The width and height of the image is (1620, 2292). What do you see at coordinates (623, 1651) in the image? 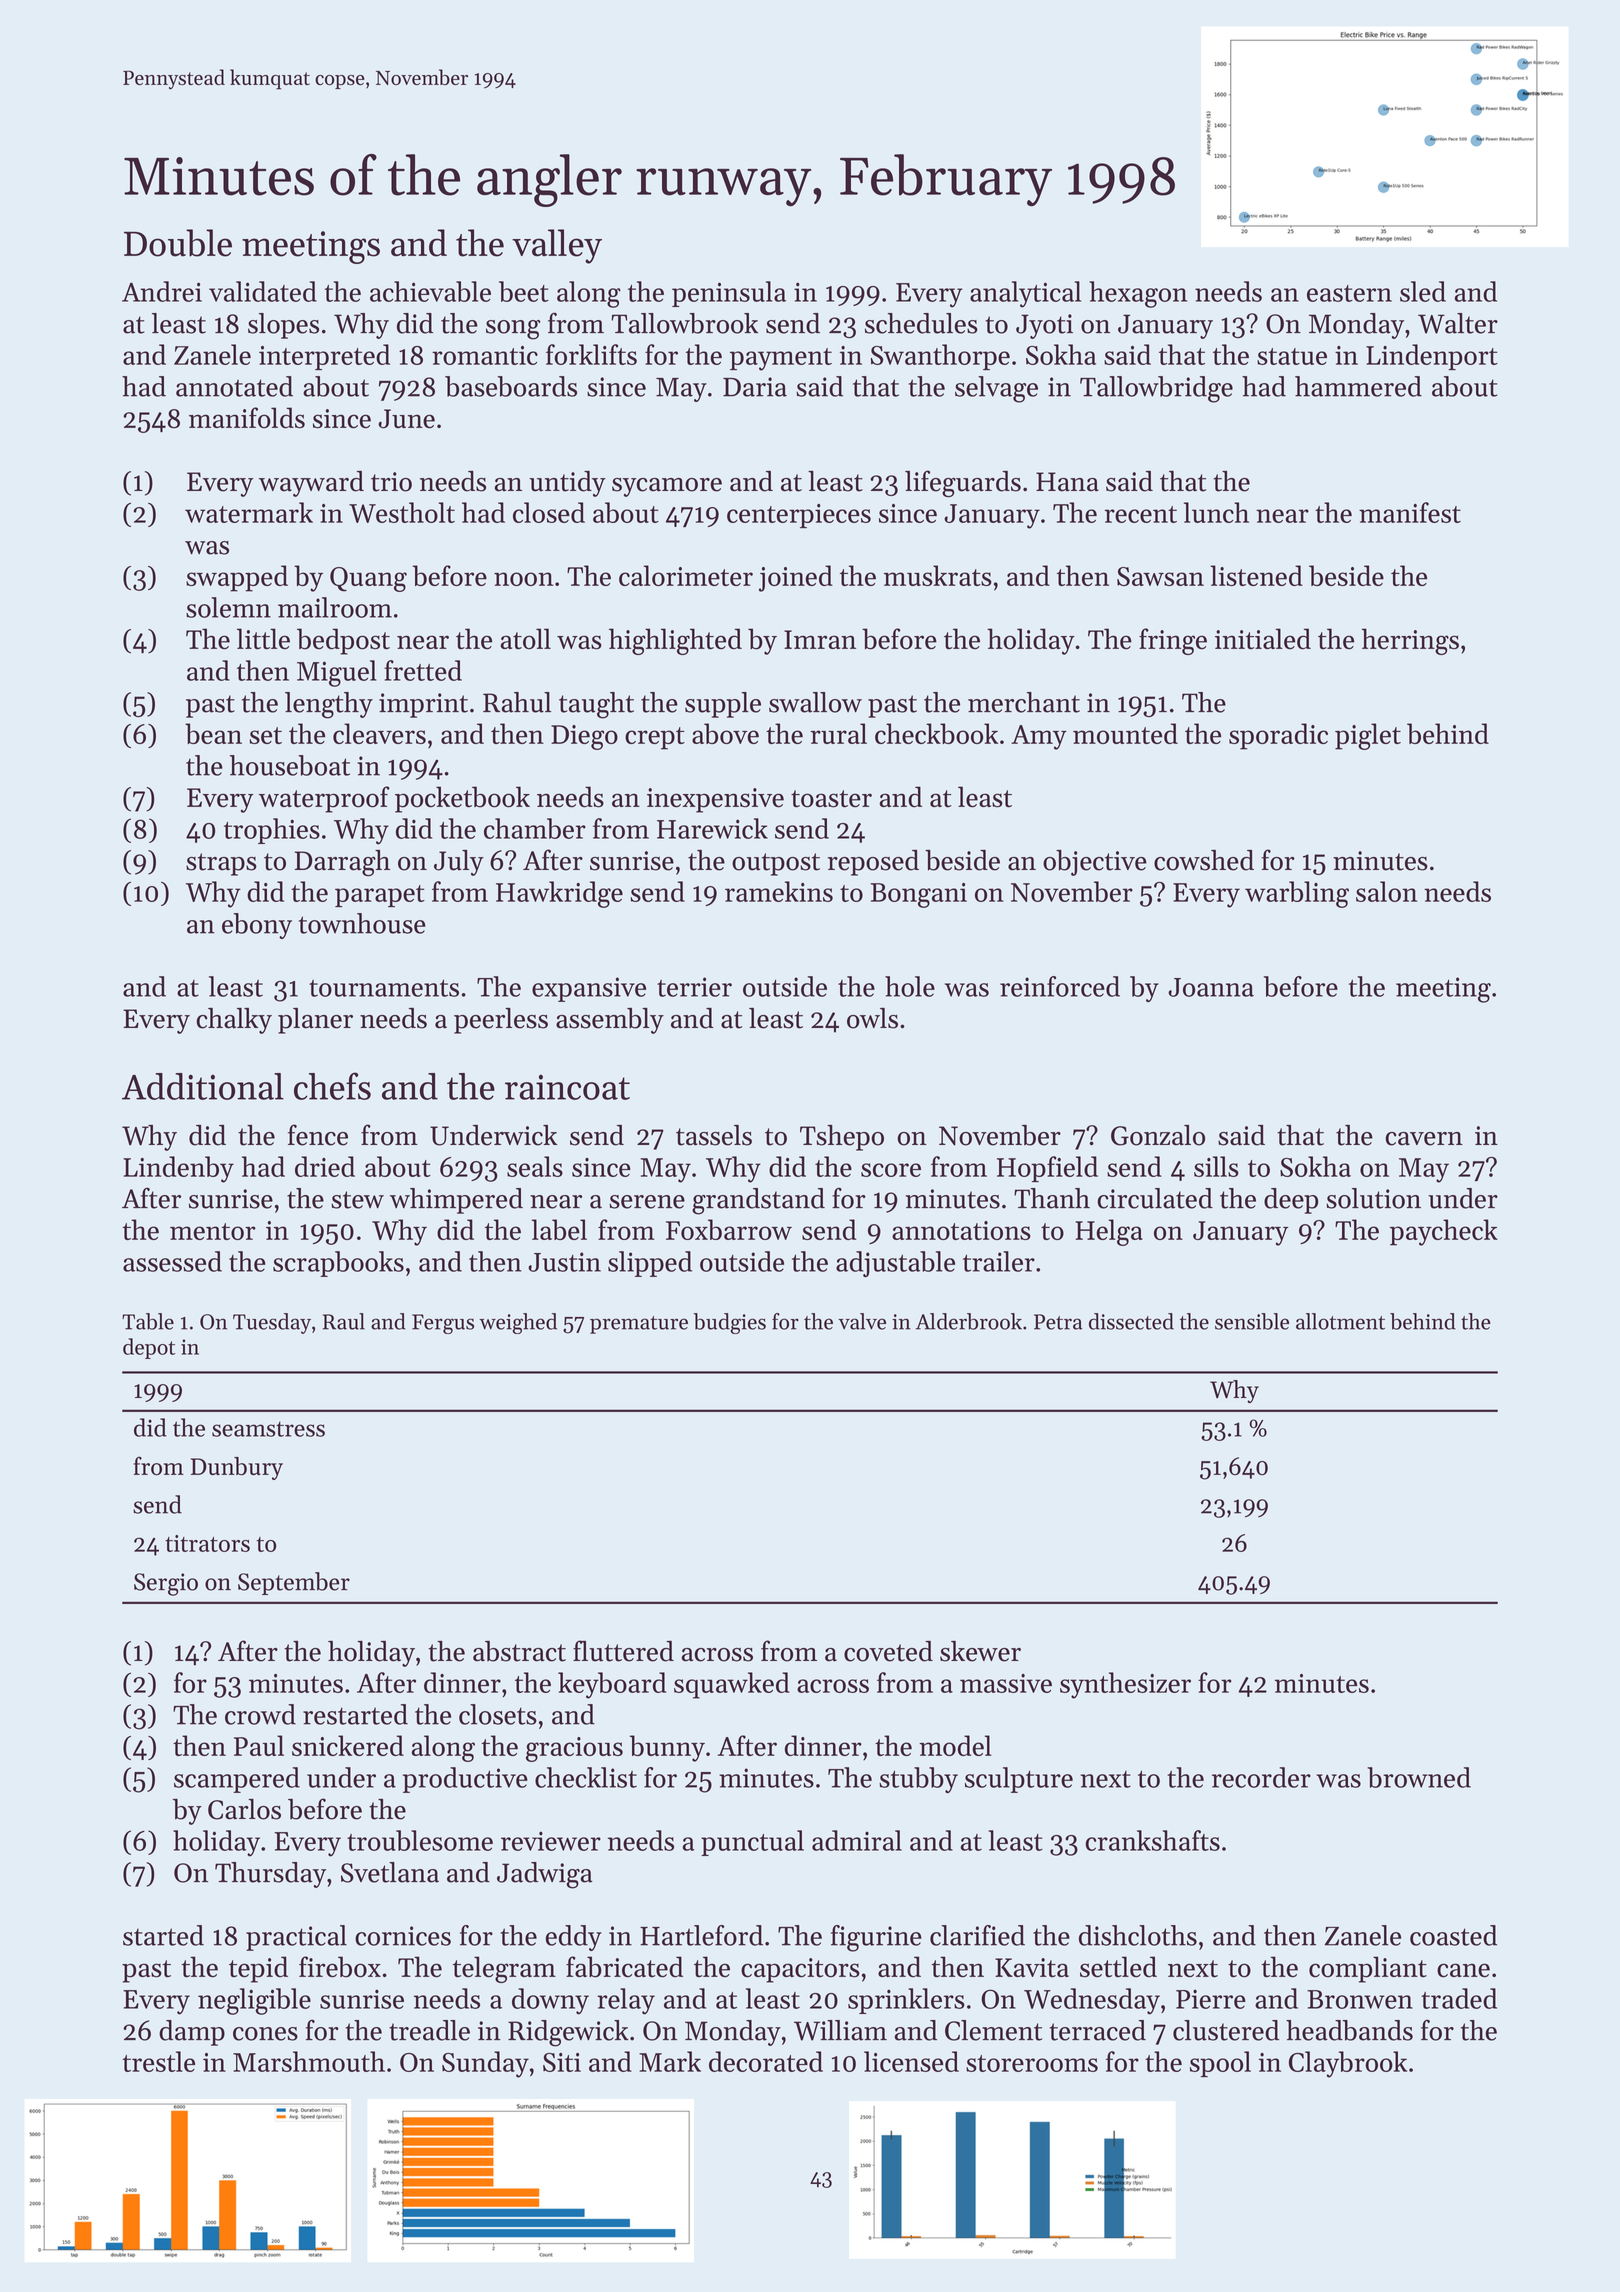
I see `fluttered` at bounding box center [623, 1651].
